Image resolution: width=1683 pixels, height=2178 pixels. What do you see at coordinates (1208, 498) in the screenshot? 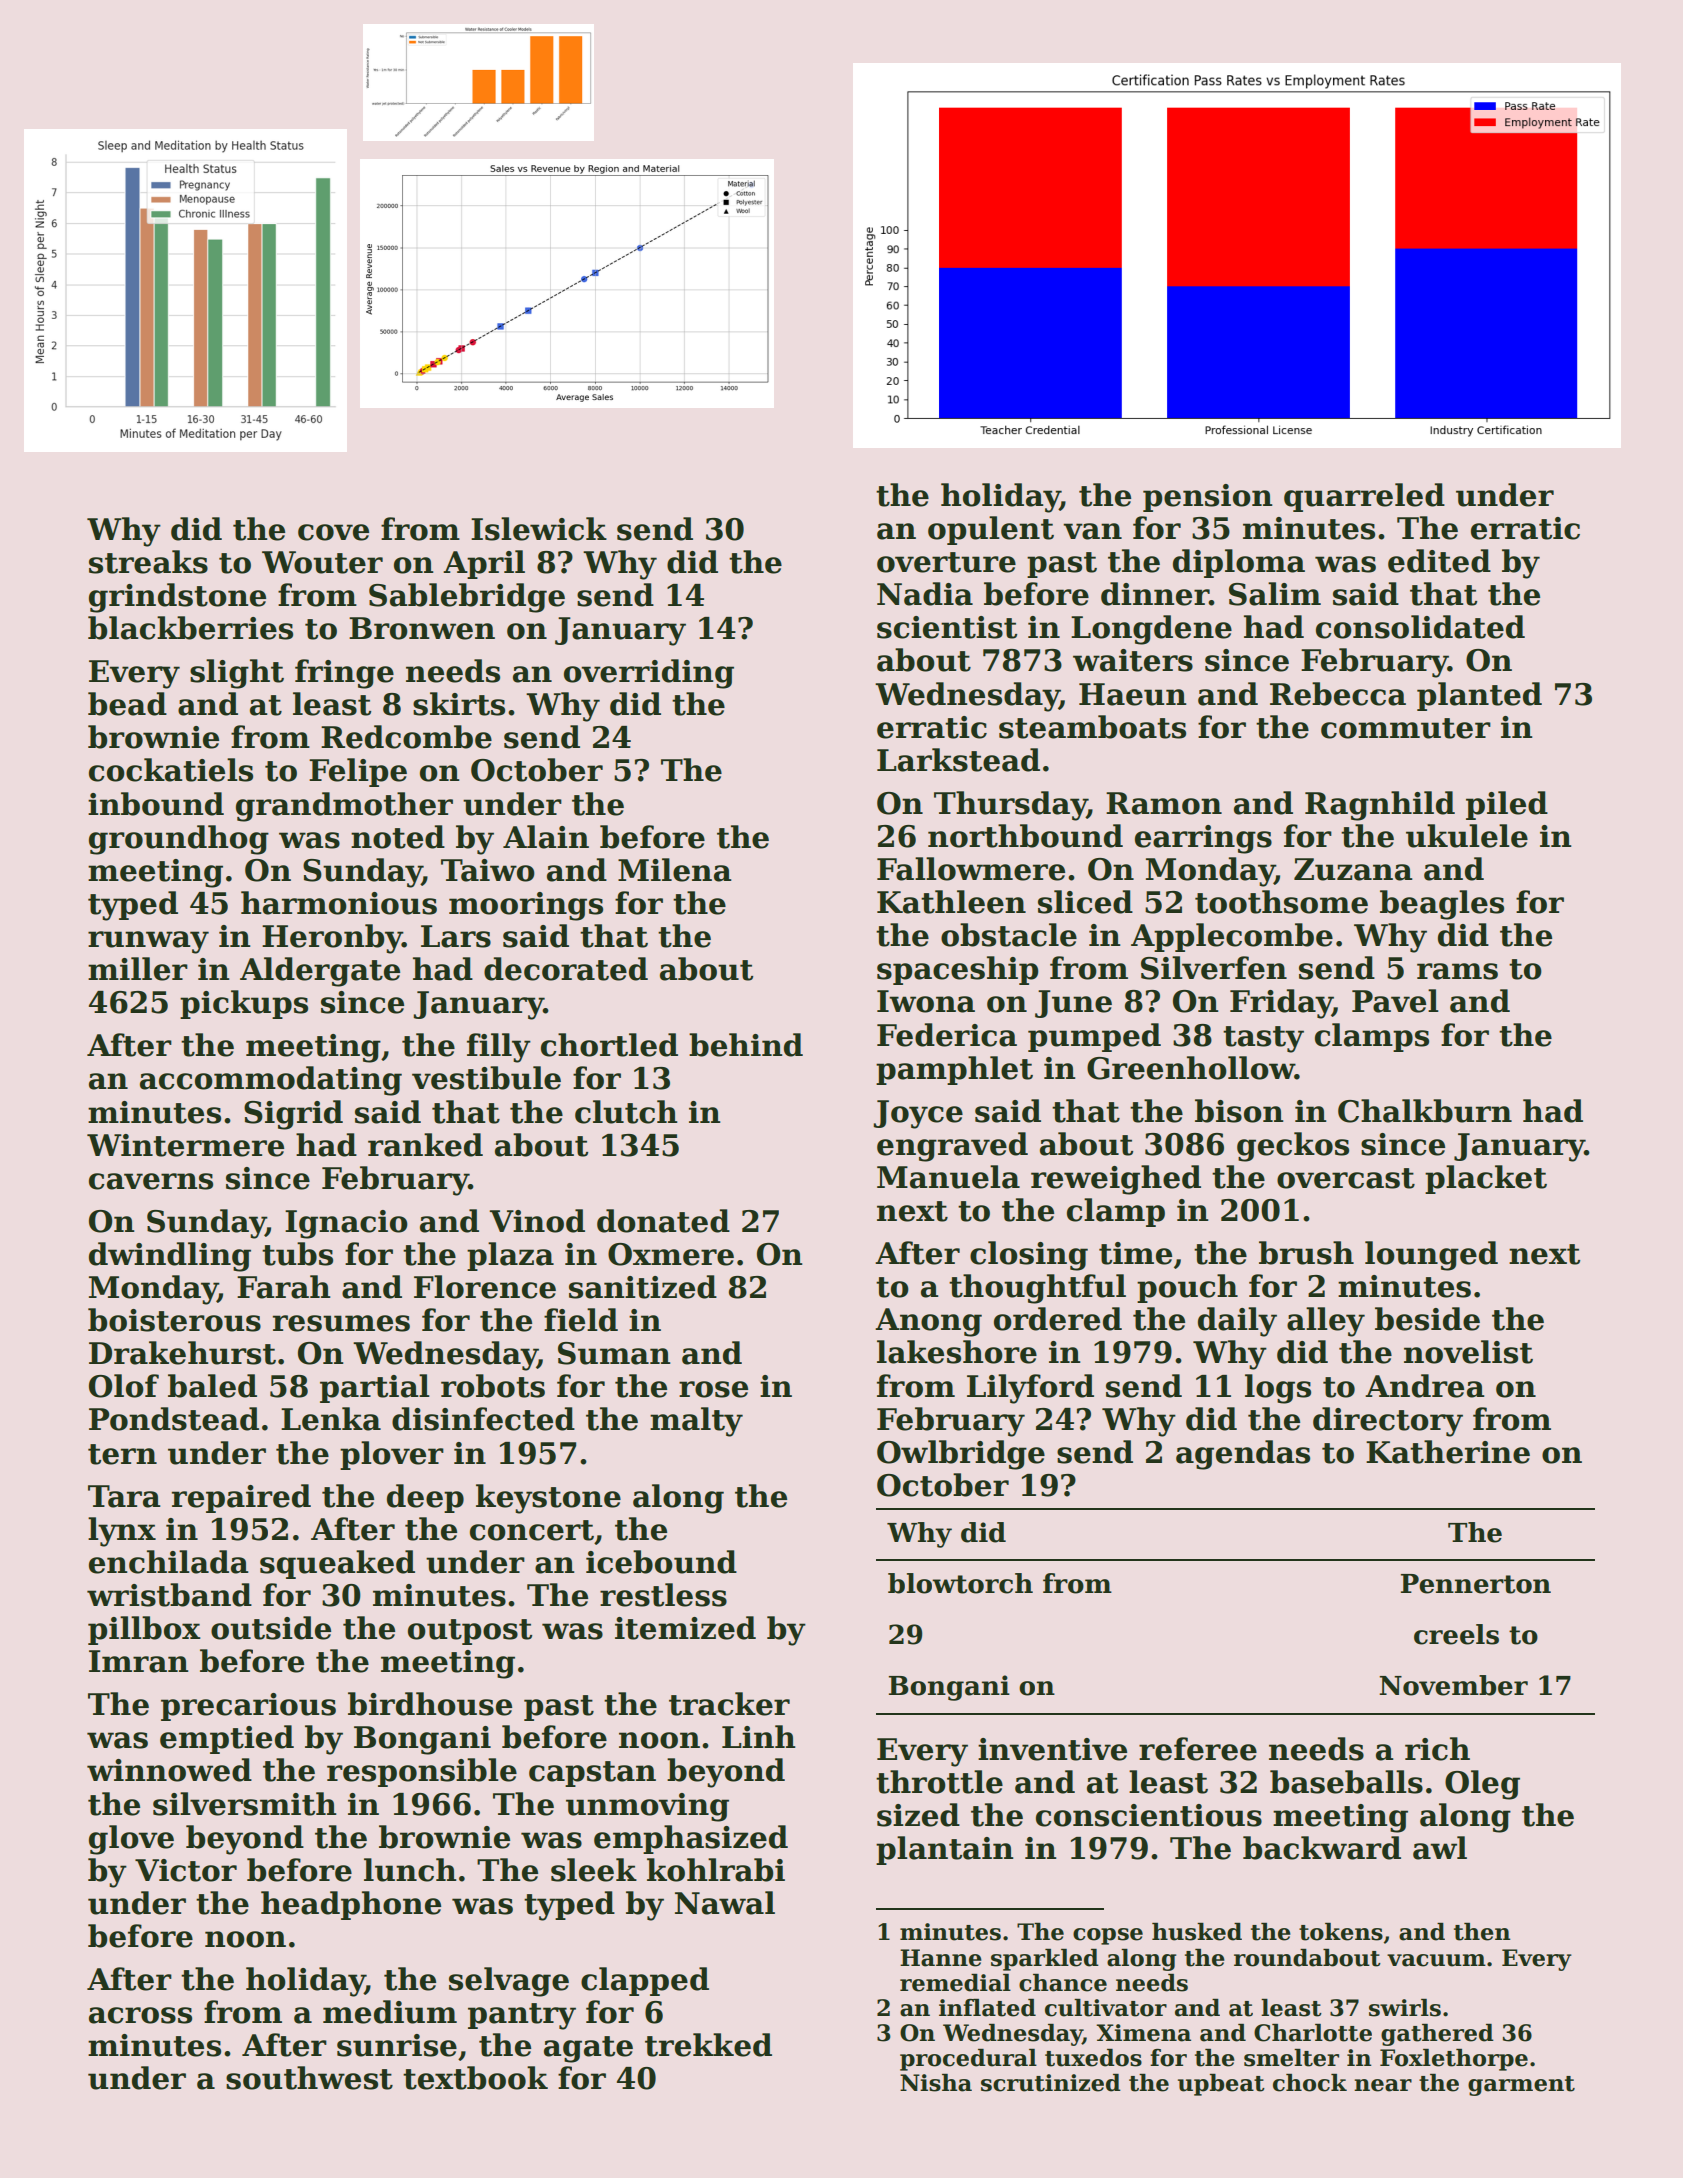
I see `pension` at bounding box center [1208, 498].
